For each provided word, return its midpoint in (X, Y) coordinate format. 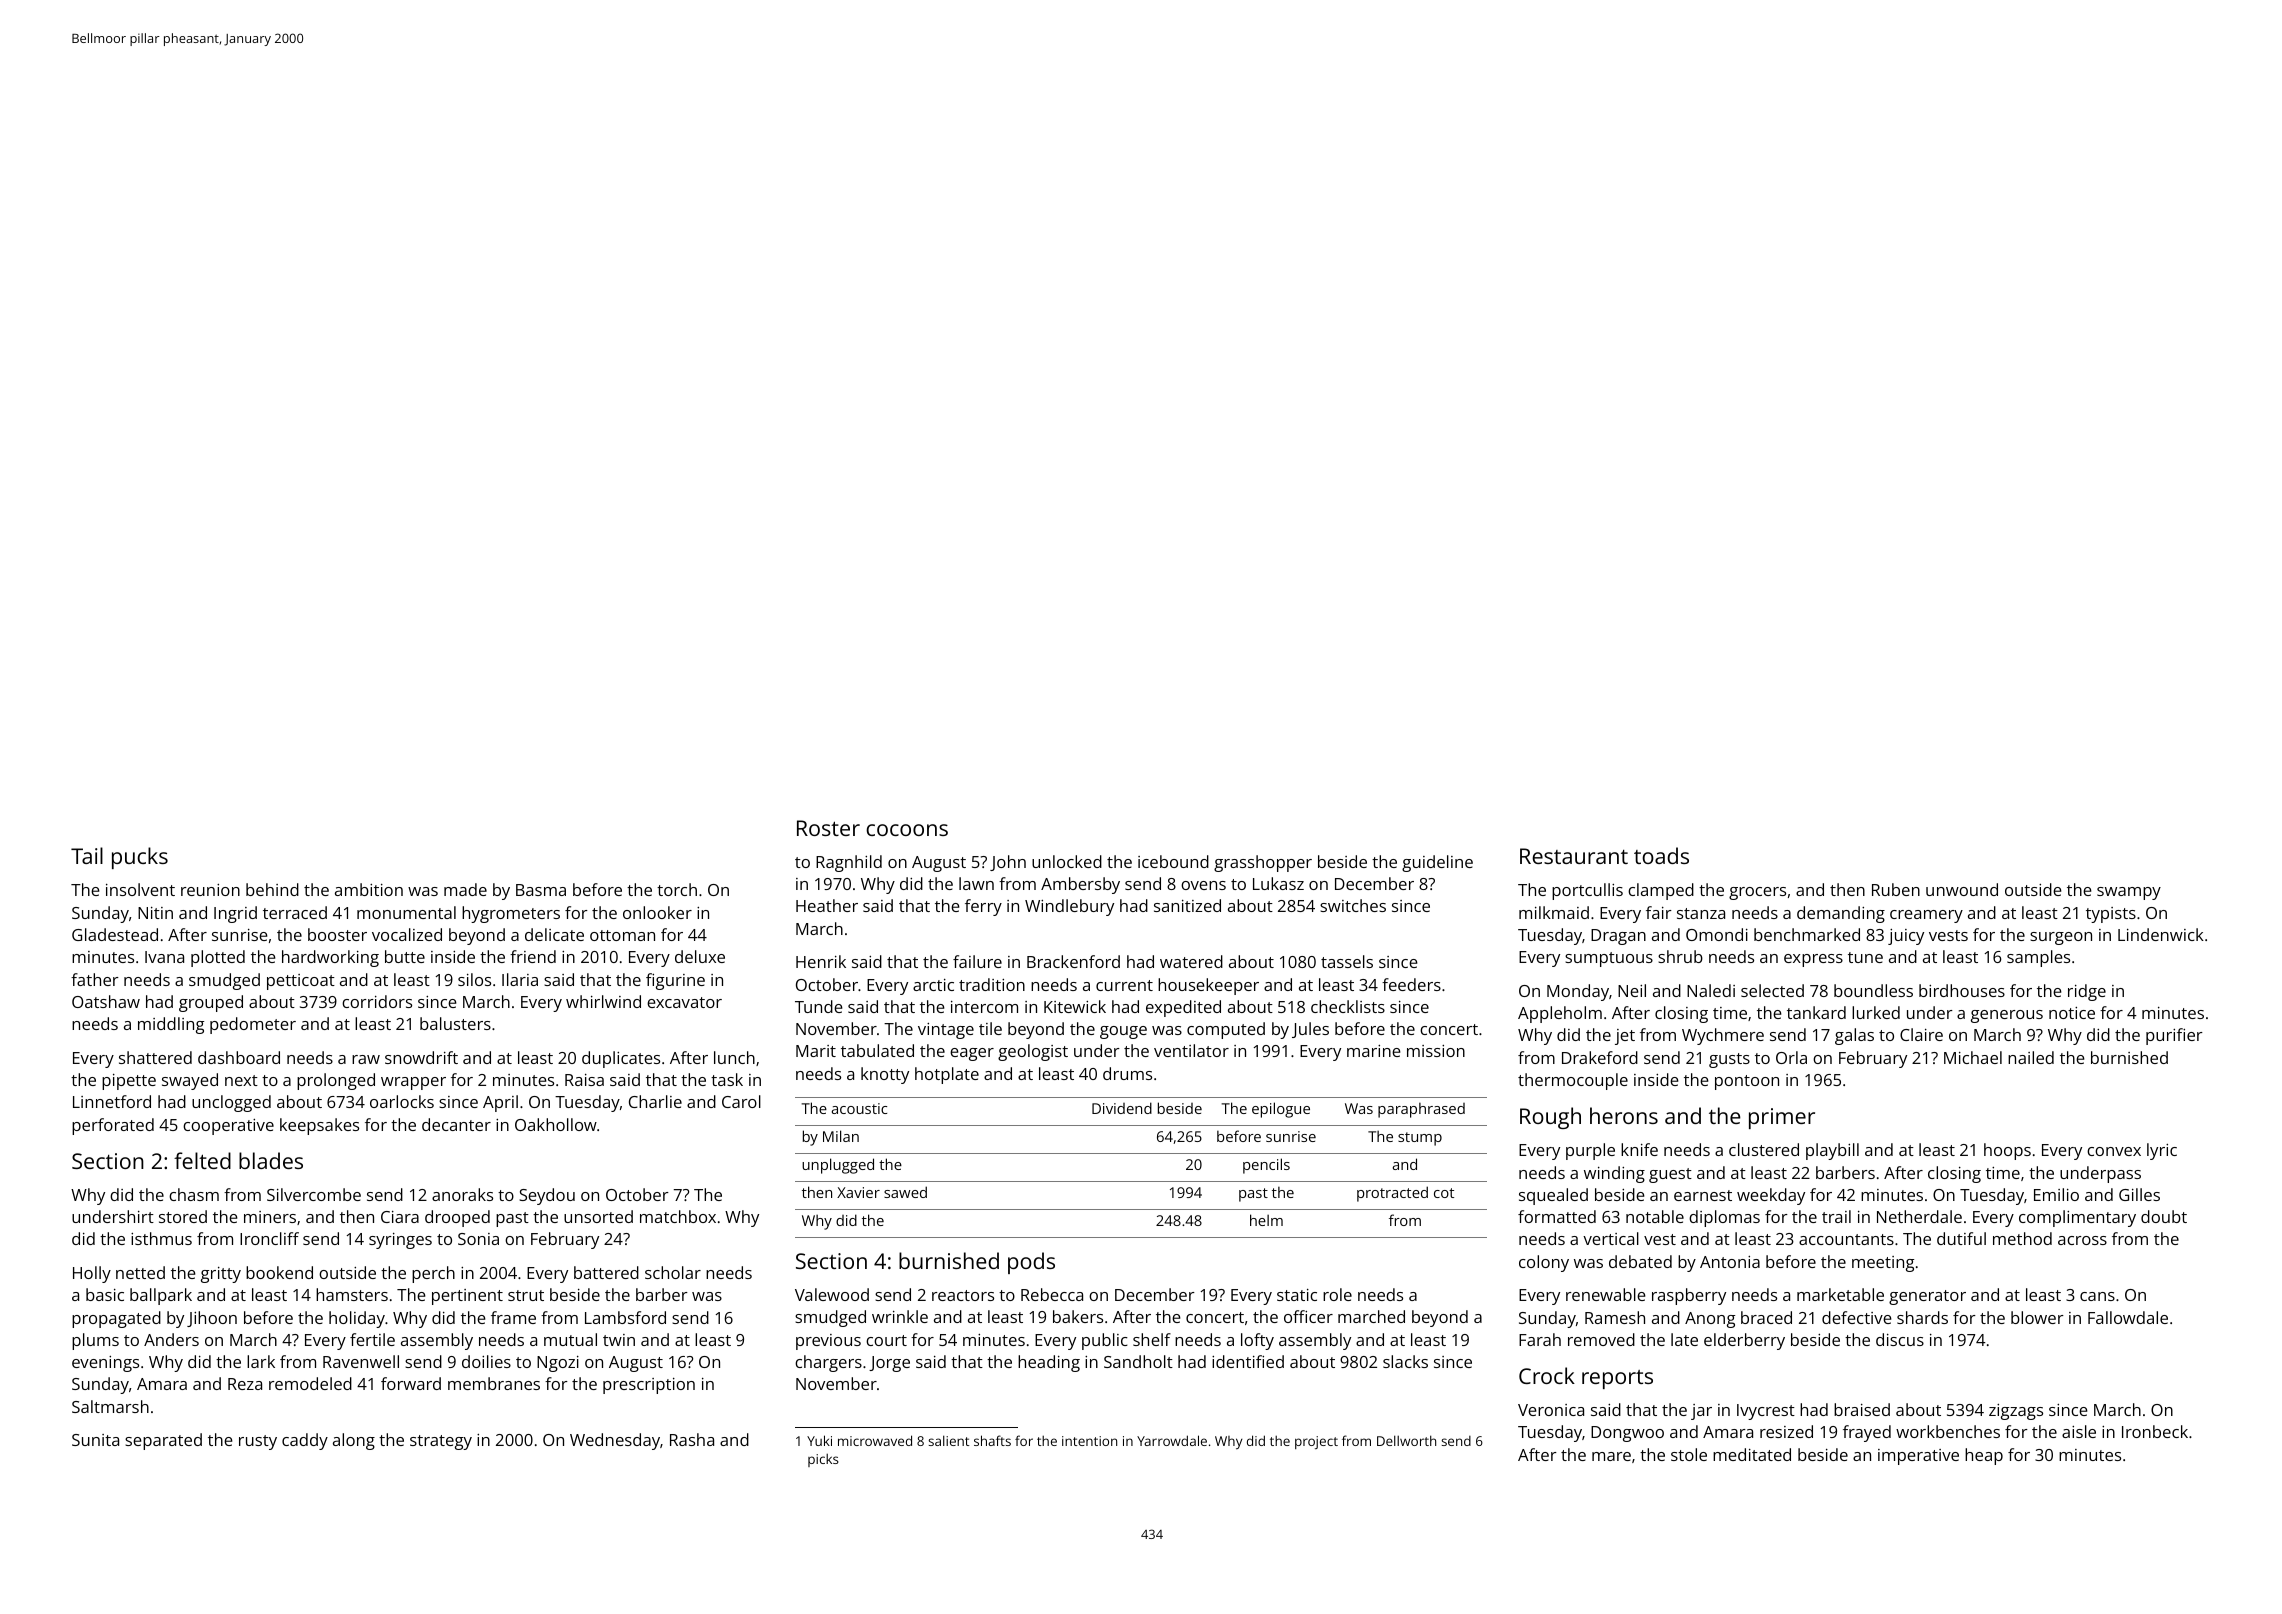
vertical (1611, 1238)
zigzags (2016, 1412)
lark (261, 1361)
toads (1661, 855)
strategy (441, 1442)
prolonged (336, 1081)
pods (1031, 1263)
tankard (1816, 1012)
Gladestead (115, 934)
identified (1248, 1361)
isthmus (161, 1238)
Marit (816, 1051)
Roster (828, 828)
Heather (827, 905)
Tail (87, 855)
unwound (1962, 889)
